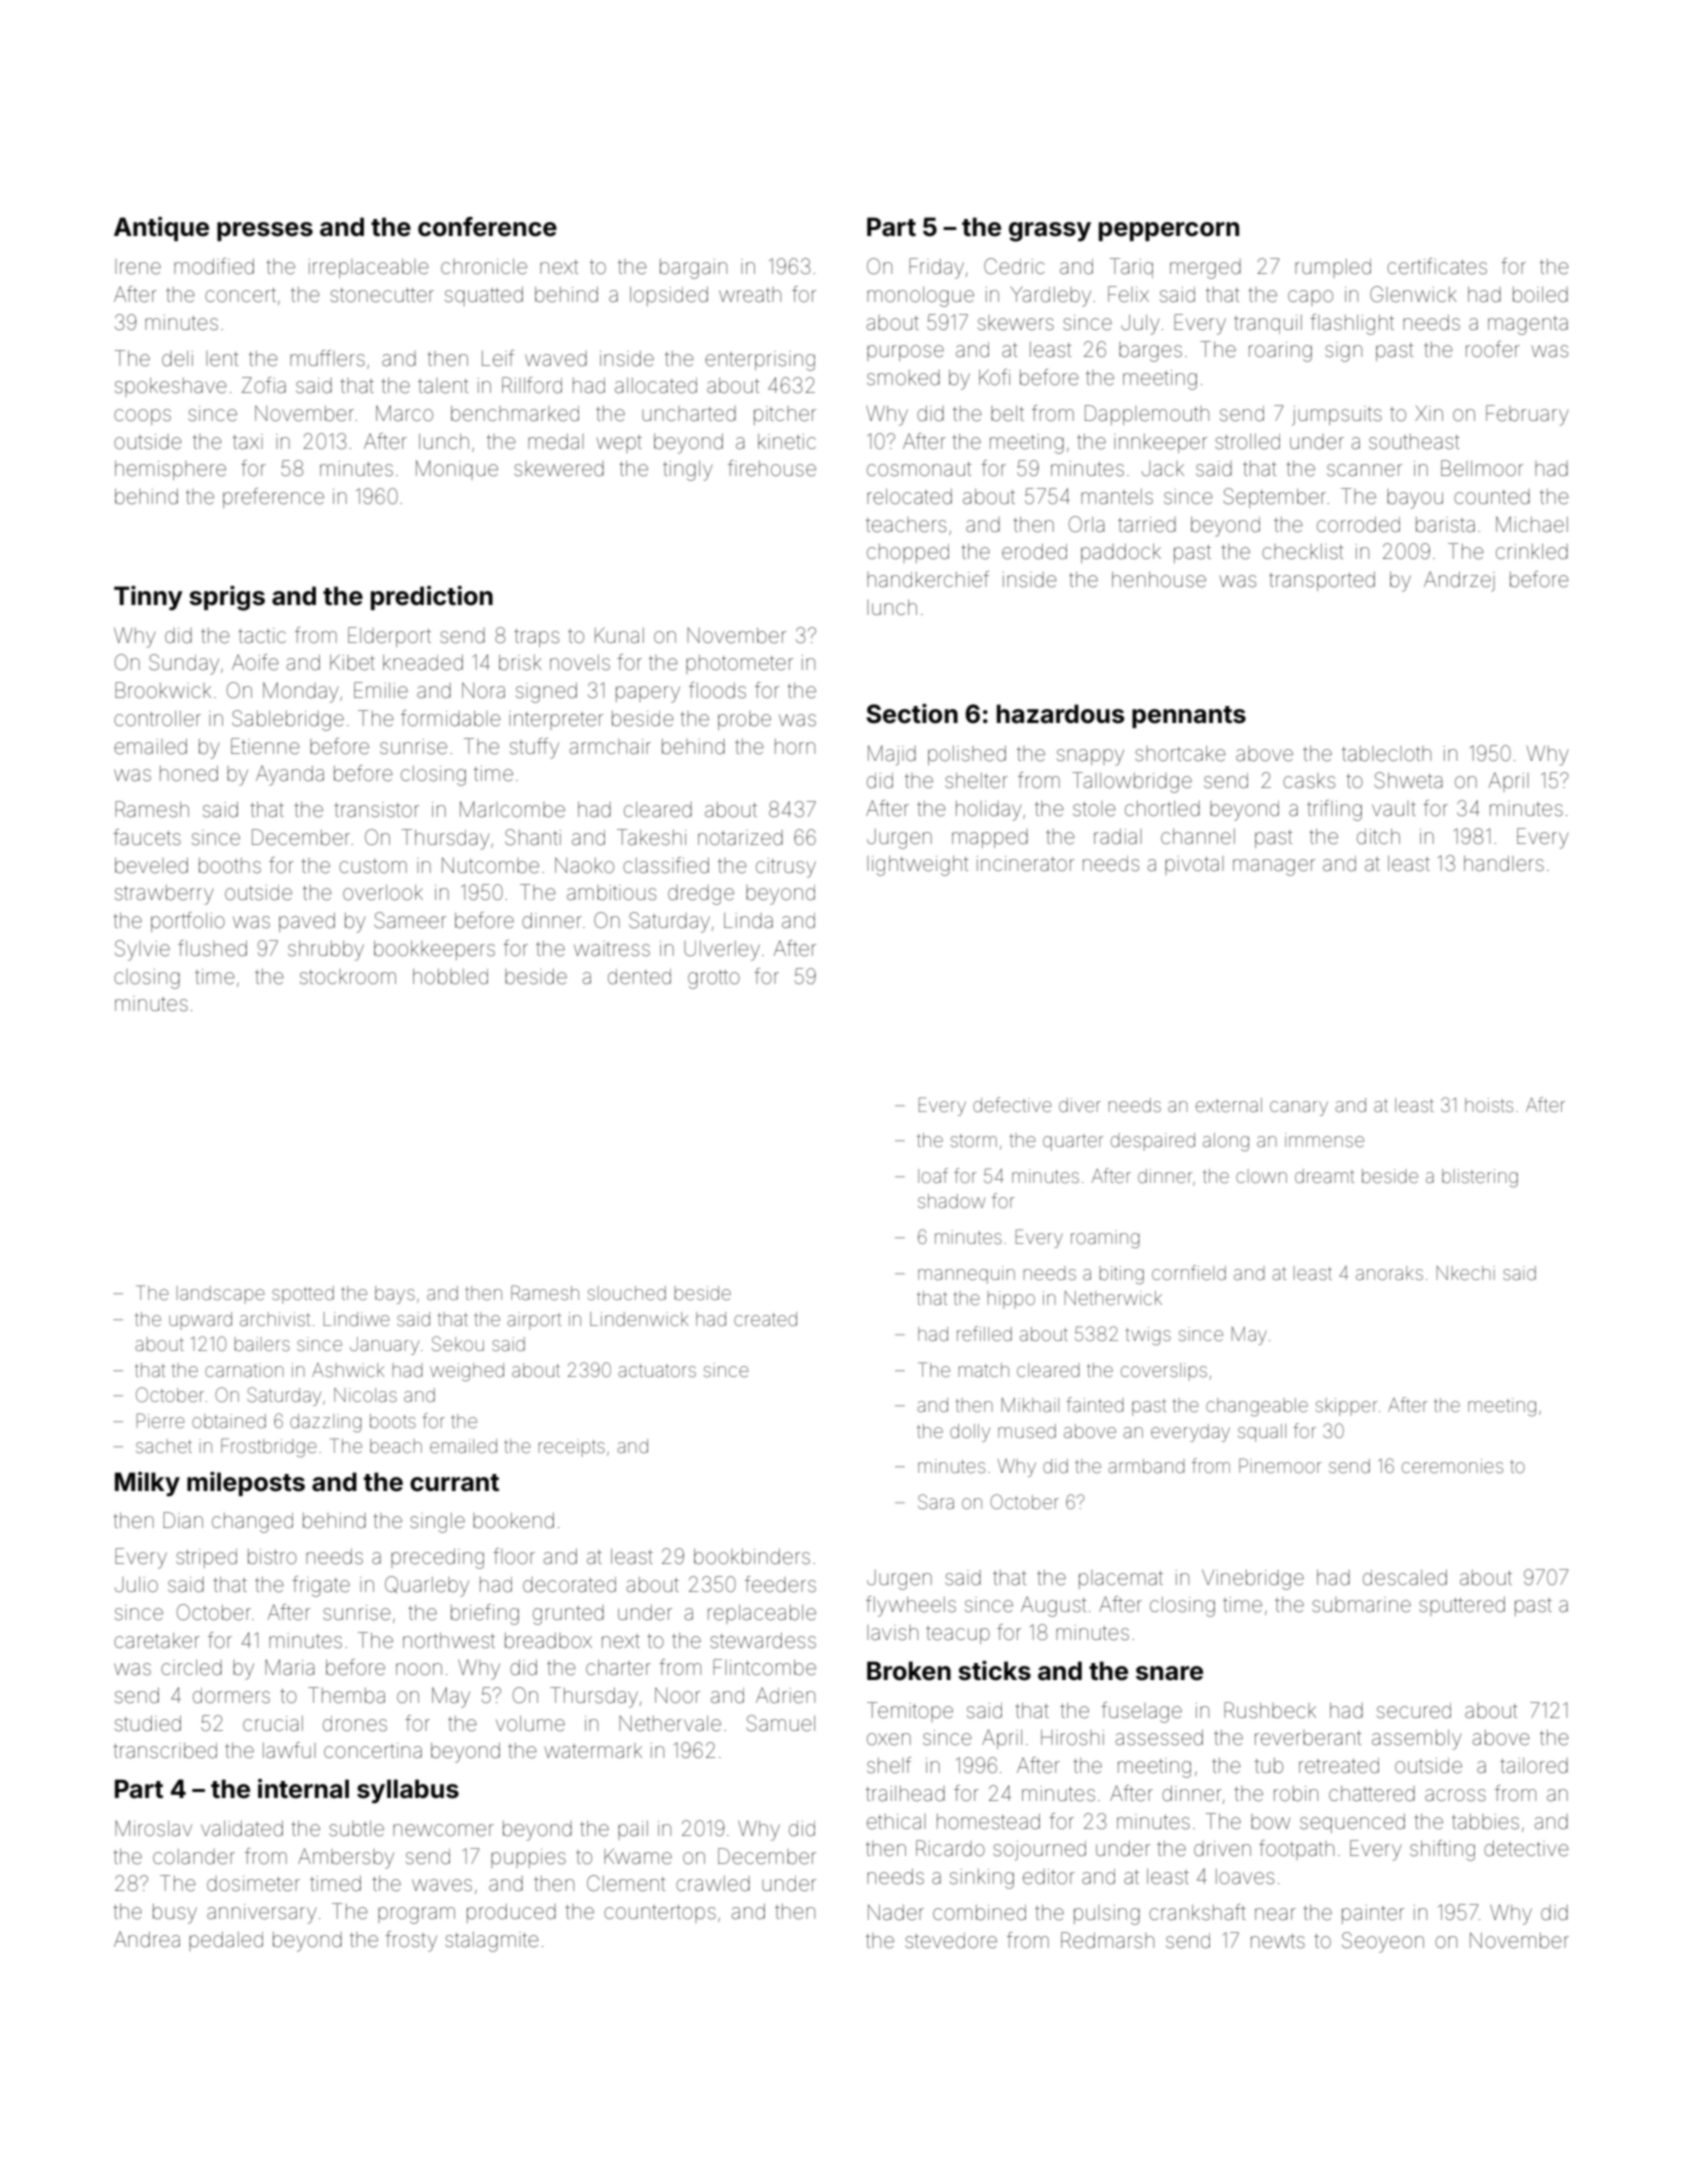 The image size is (1683, 2178). What do you see at coordinates (346, 1858) in the document?
I see `Ambersby` at bounding box center [346, 1858].
